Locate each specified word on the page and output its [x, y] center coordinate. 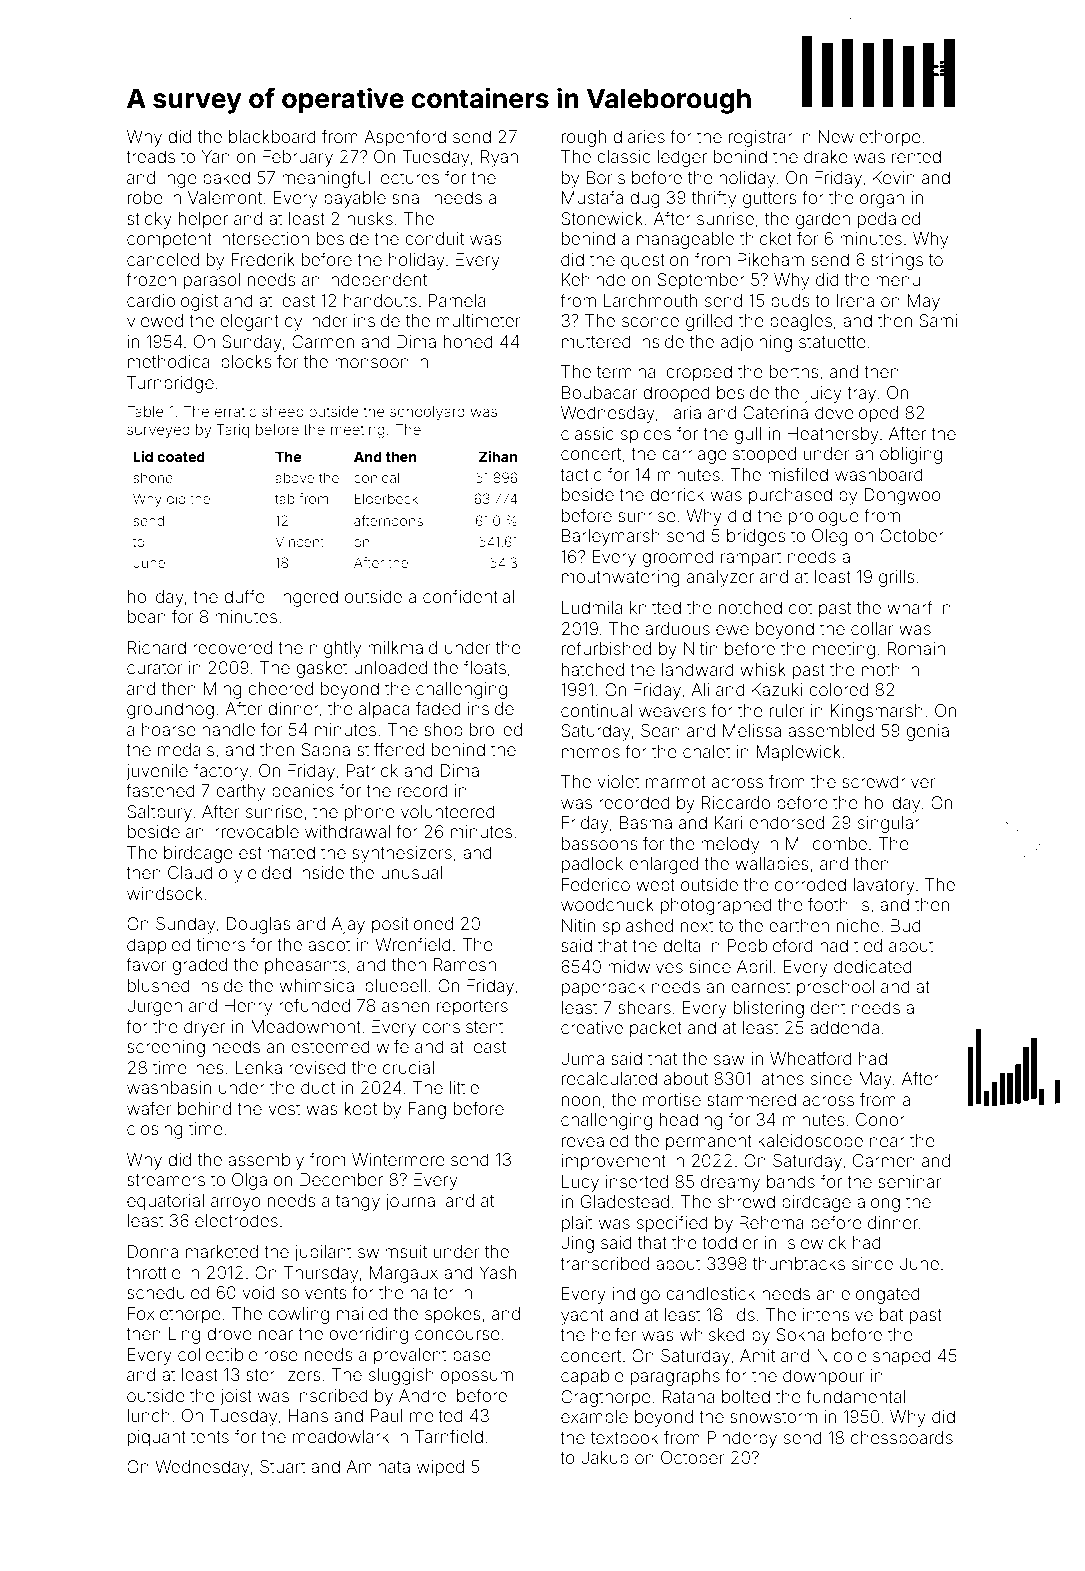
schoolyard [427, 413]
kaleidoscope [810, 1142]
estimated [277, 852]
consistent [463, 1026]
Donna [153, 1251]
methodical [171, 361]
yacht [582, 1316]
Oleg [830, 537]
